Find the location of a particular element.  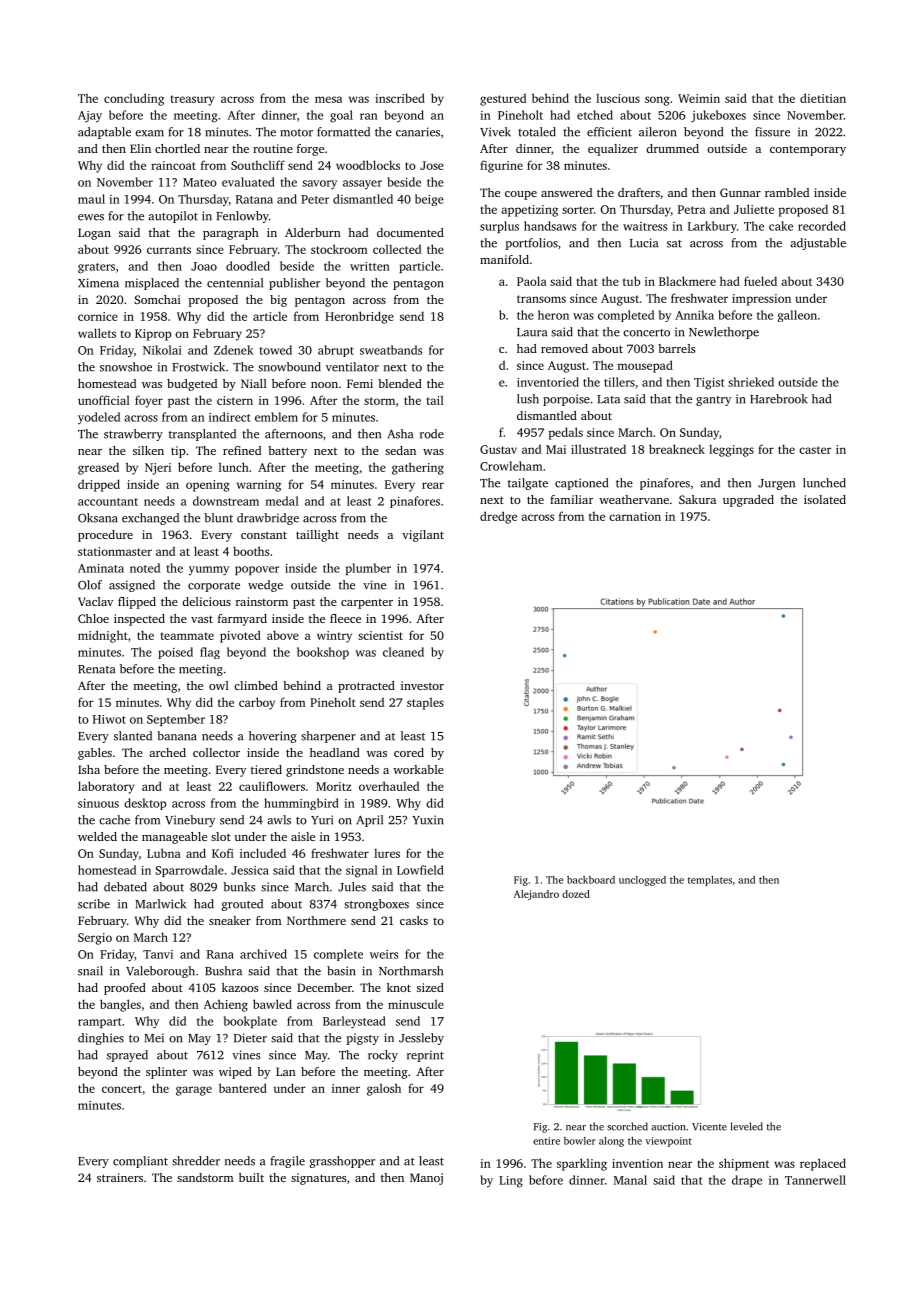

templates is located at coordinates (710, 881).
